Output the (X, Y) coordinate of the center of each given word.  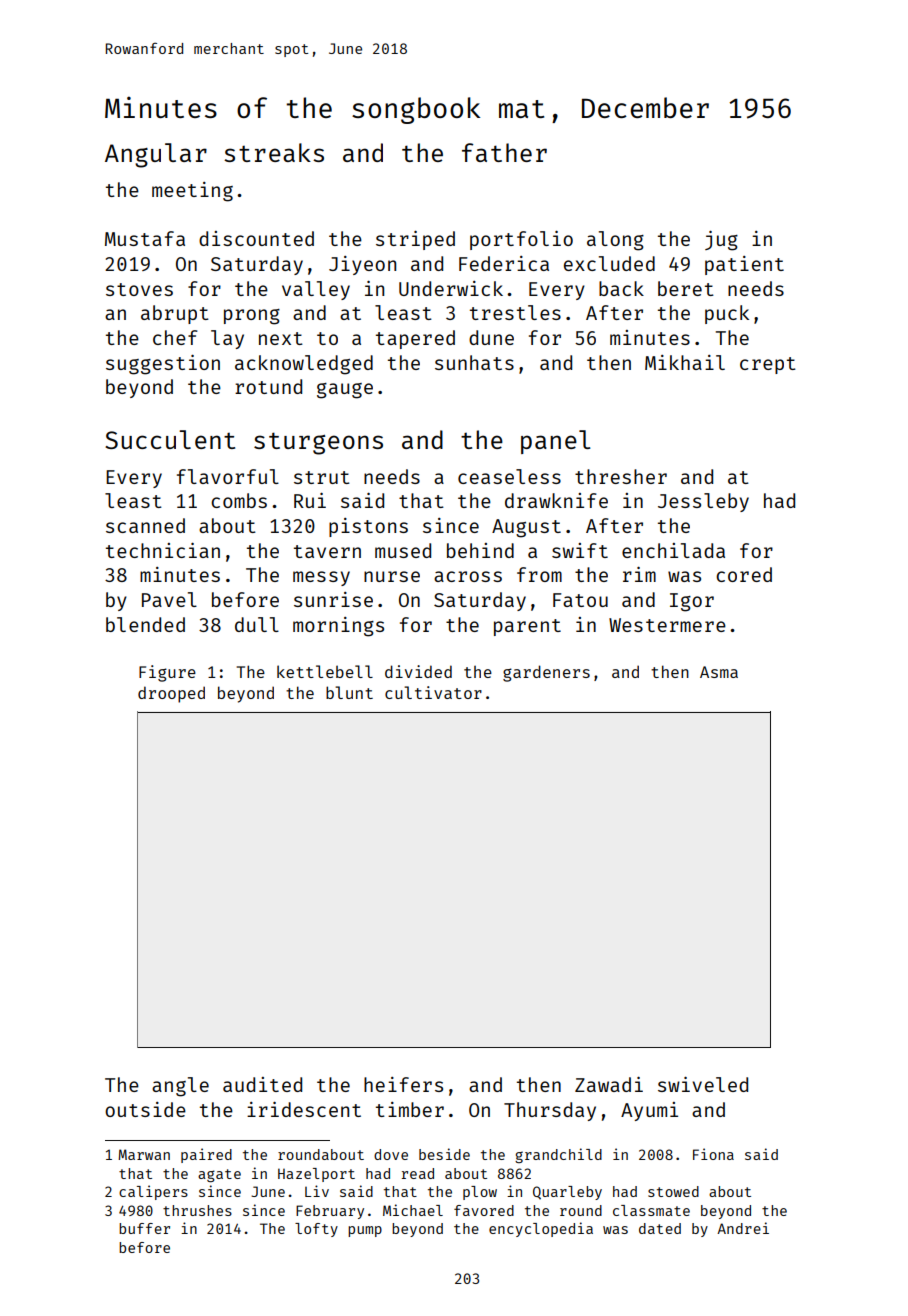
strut (322, 477)
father (504, 152)
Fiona (713, 1154)
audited (262, 1084)
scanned (145, 525)
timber (410, 1109)
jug (721, 241)
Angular (156, 155)
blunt (349, 692)
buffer (144, 1228)
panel (556, 442)
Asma (719, 672)
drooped (171, 694)
